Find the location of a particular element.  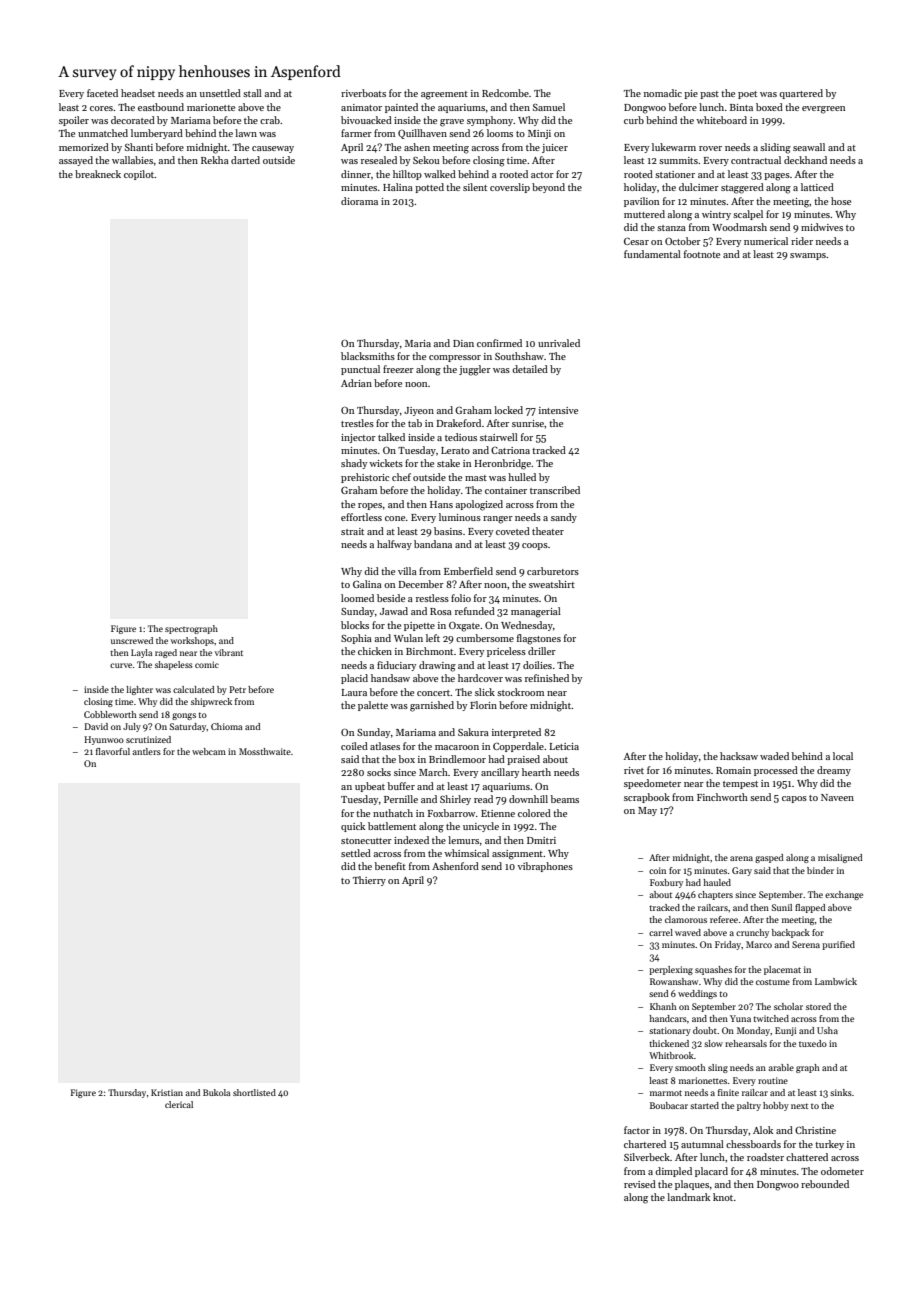

smooth is located at coordinates (690, 1067).
